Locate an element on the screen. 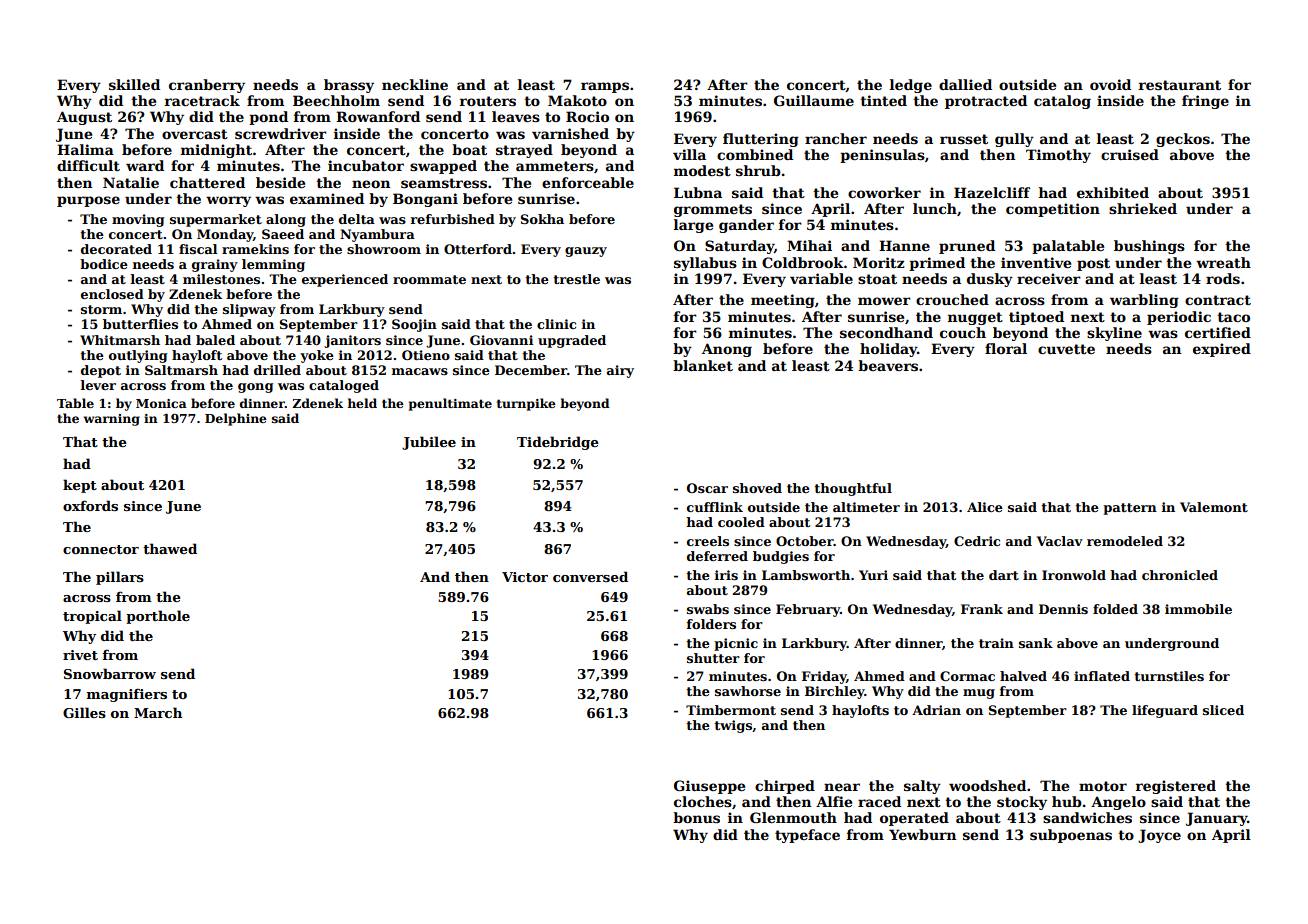  brassy is located at coordinates (349, 86).
